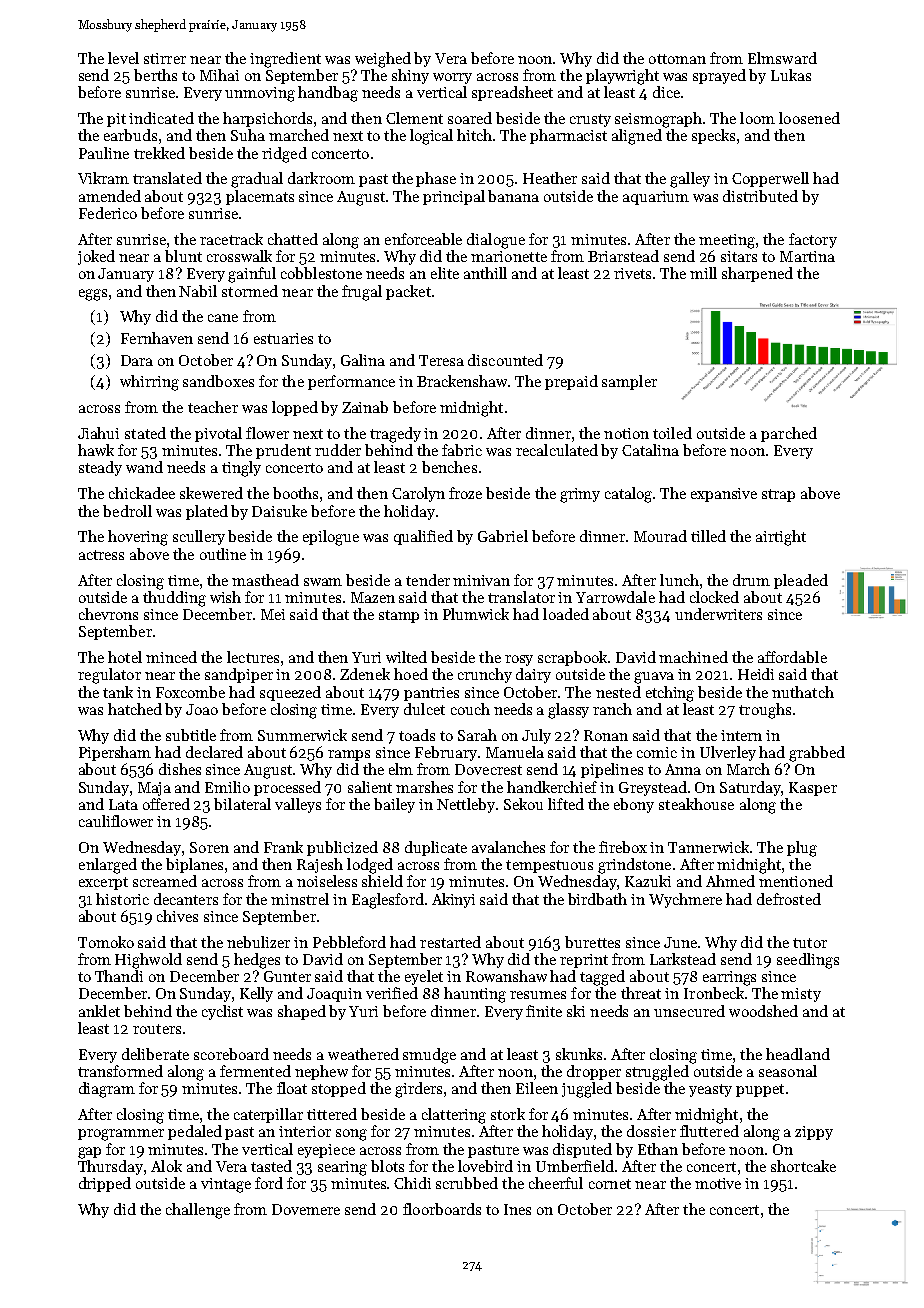  I want to click on packet, so click(408, 292).
